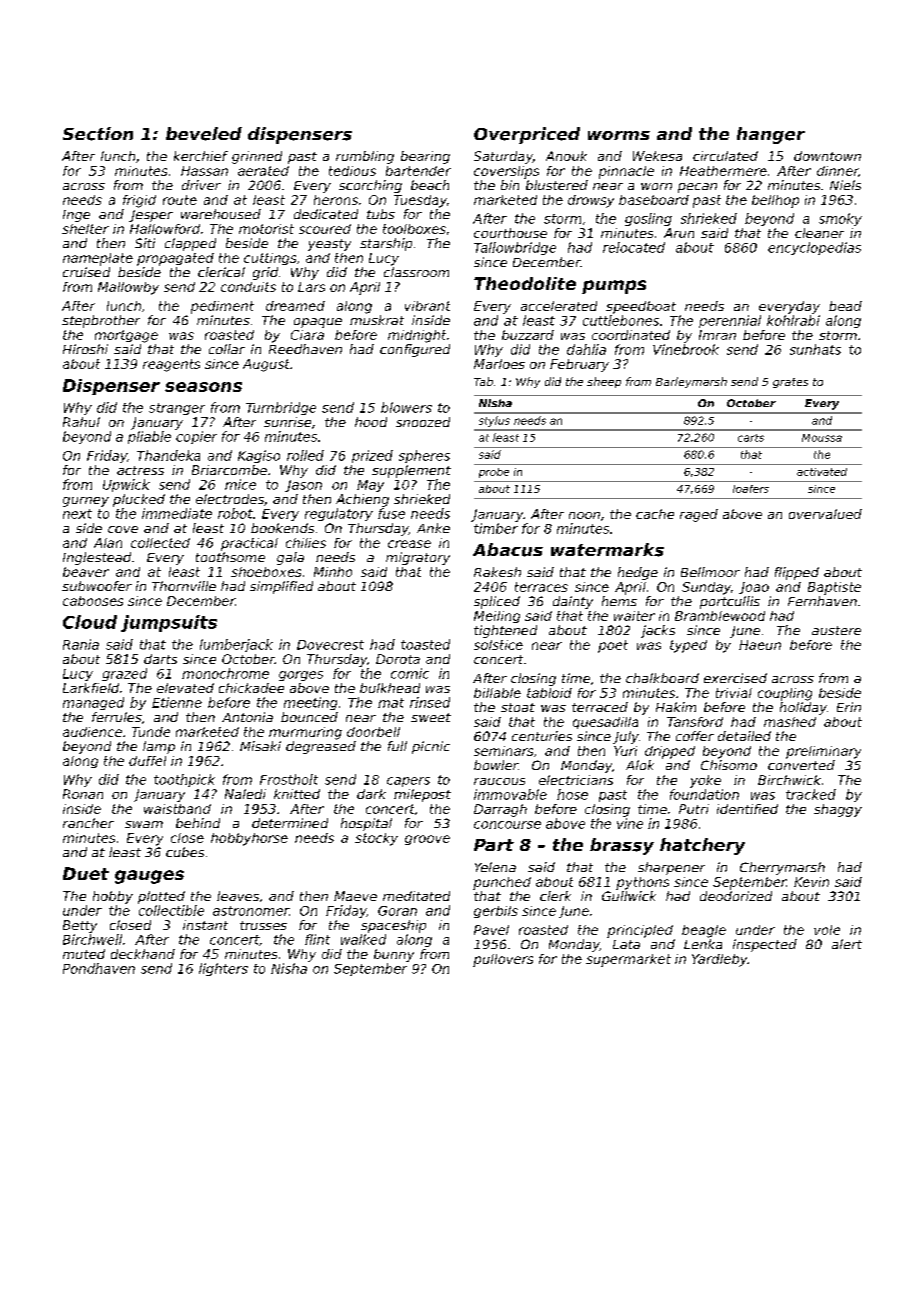 Image resolution: width=924 pixels, height=1308 pixels. I want to click on Overpriced, so click(527, 135).
